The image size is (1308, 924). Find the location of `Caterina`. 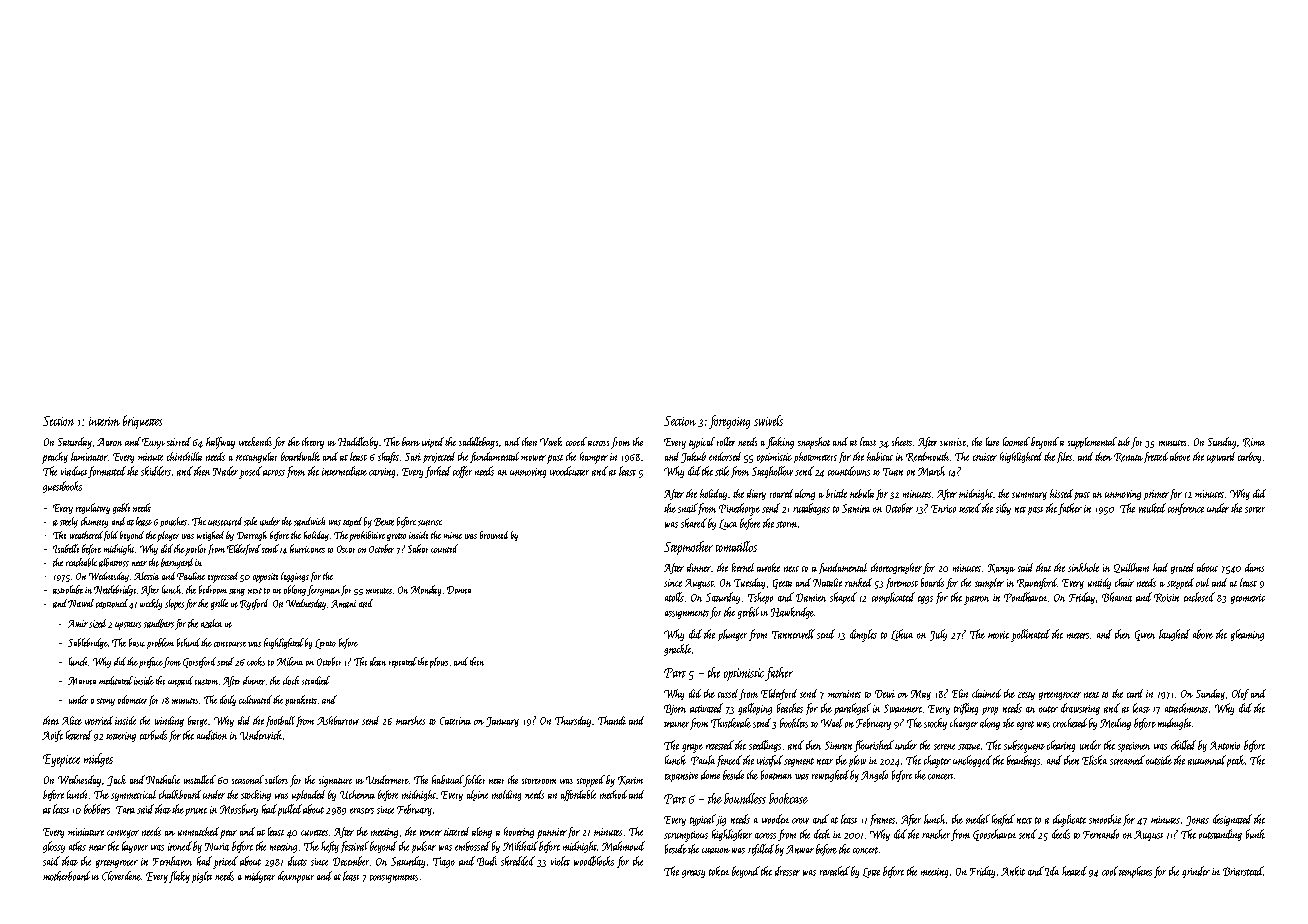

Caterina is located at coordinates (455, 721).
